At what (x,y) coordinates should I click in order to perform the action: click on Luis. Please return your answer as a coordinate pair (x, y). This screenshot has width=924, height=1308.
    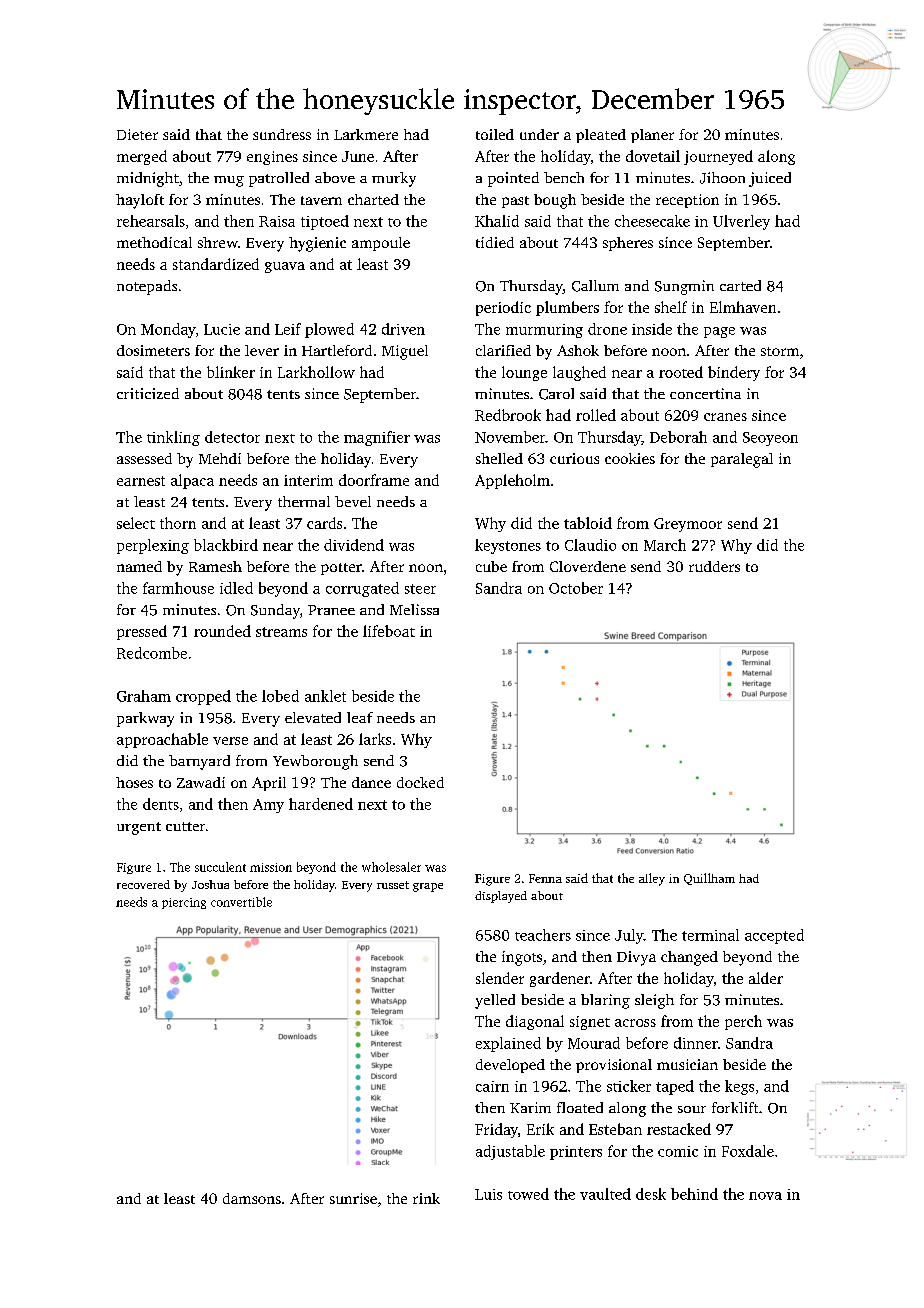
    Looking at the image, I should click on (488, 1194).
